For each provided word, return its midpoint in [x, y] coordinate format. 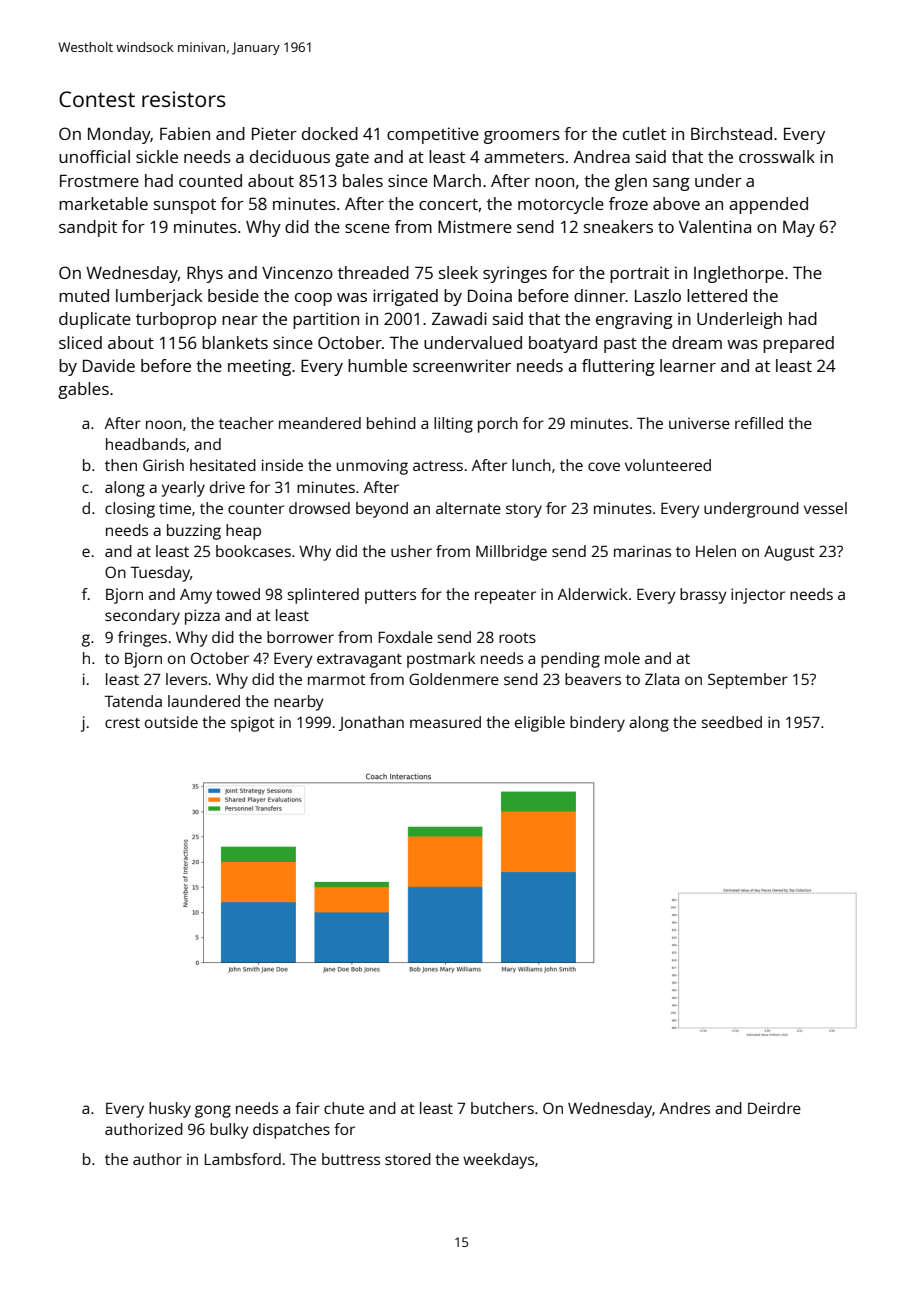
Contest [97, 99]
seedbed [731, 722]
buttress [351, 1159]
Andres [685, 1108]
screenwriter [462, 365]
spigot [253, 724]
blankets [235, 342]
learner [688, 365]
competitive [433, 135]
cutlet [644, 133]
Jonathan [371, 723]
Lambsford [243, 1159]
